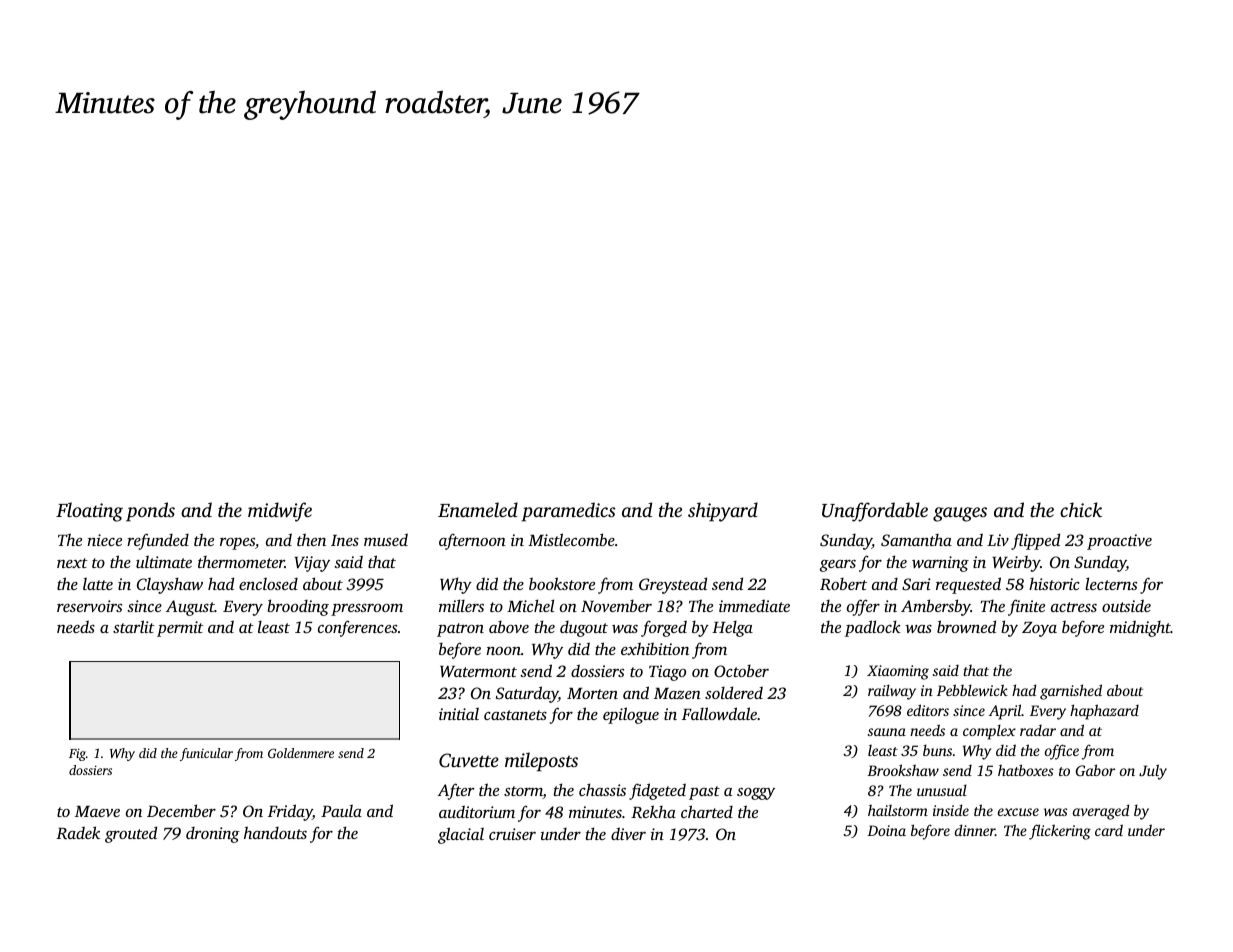 The image size is (1233, 952). I want to click on shipyard, so click(723, 512).
